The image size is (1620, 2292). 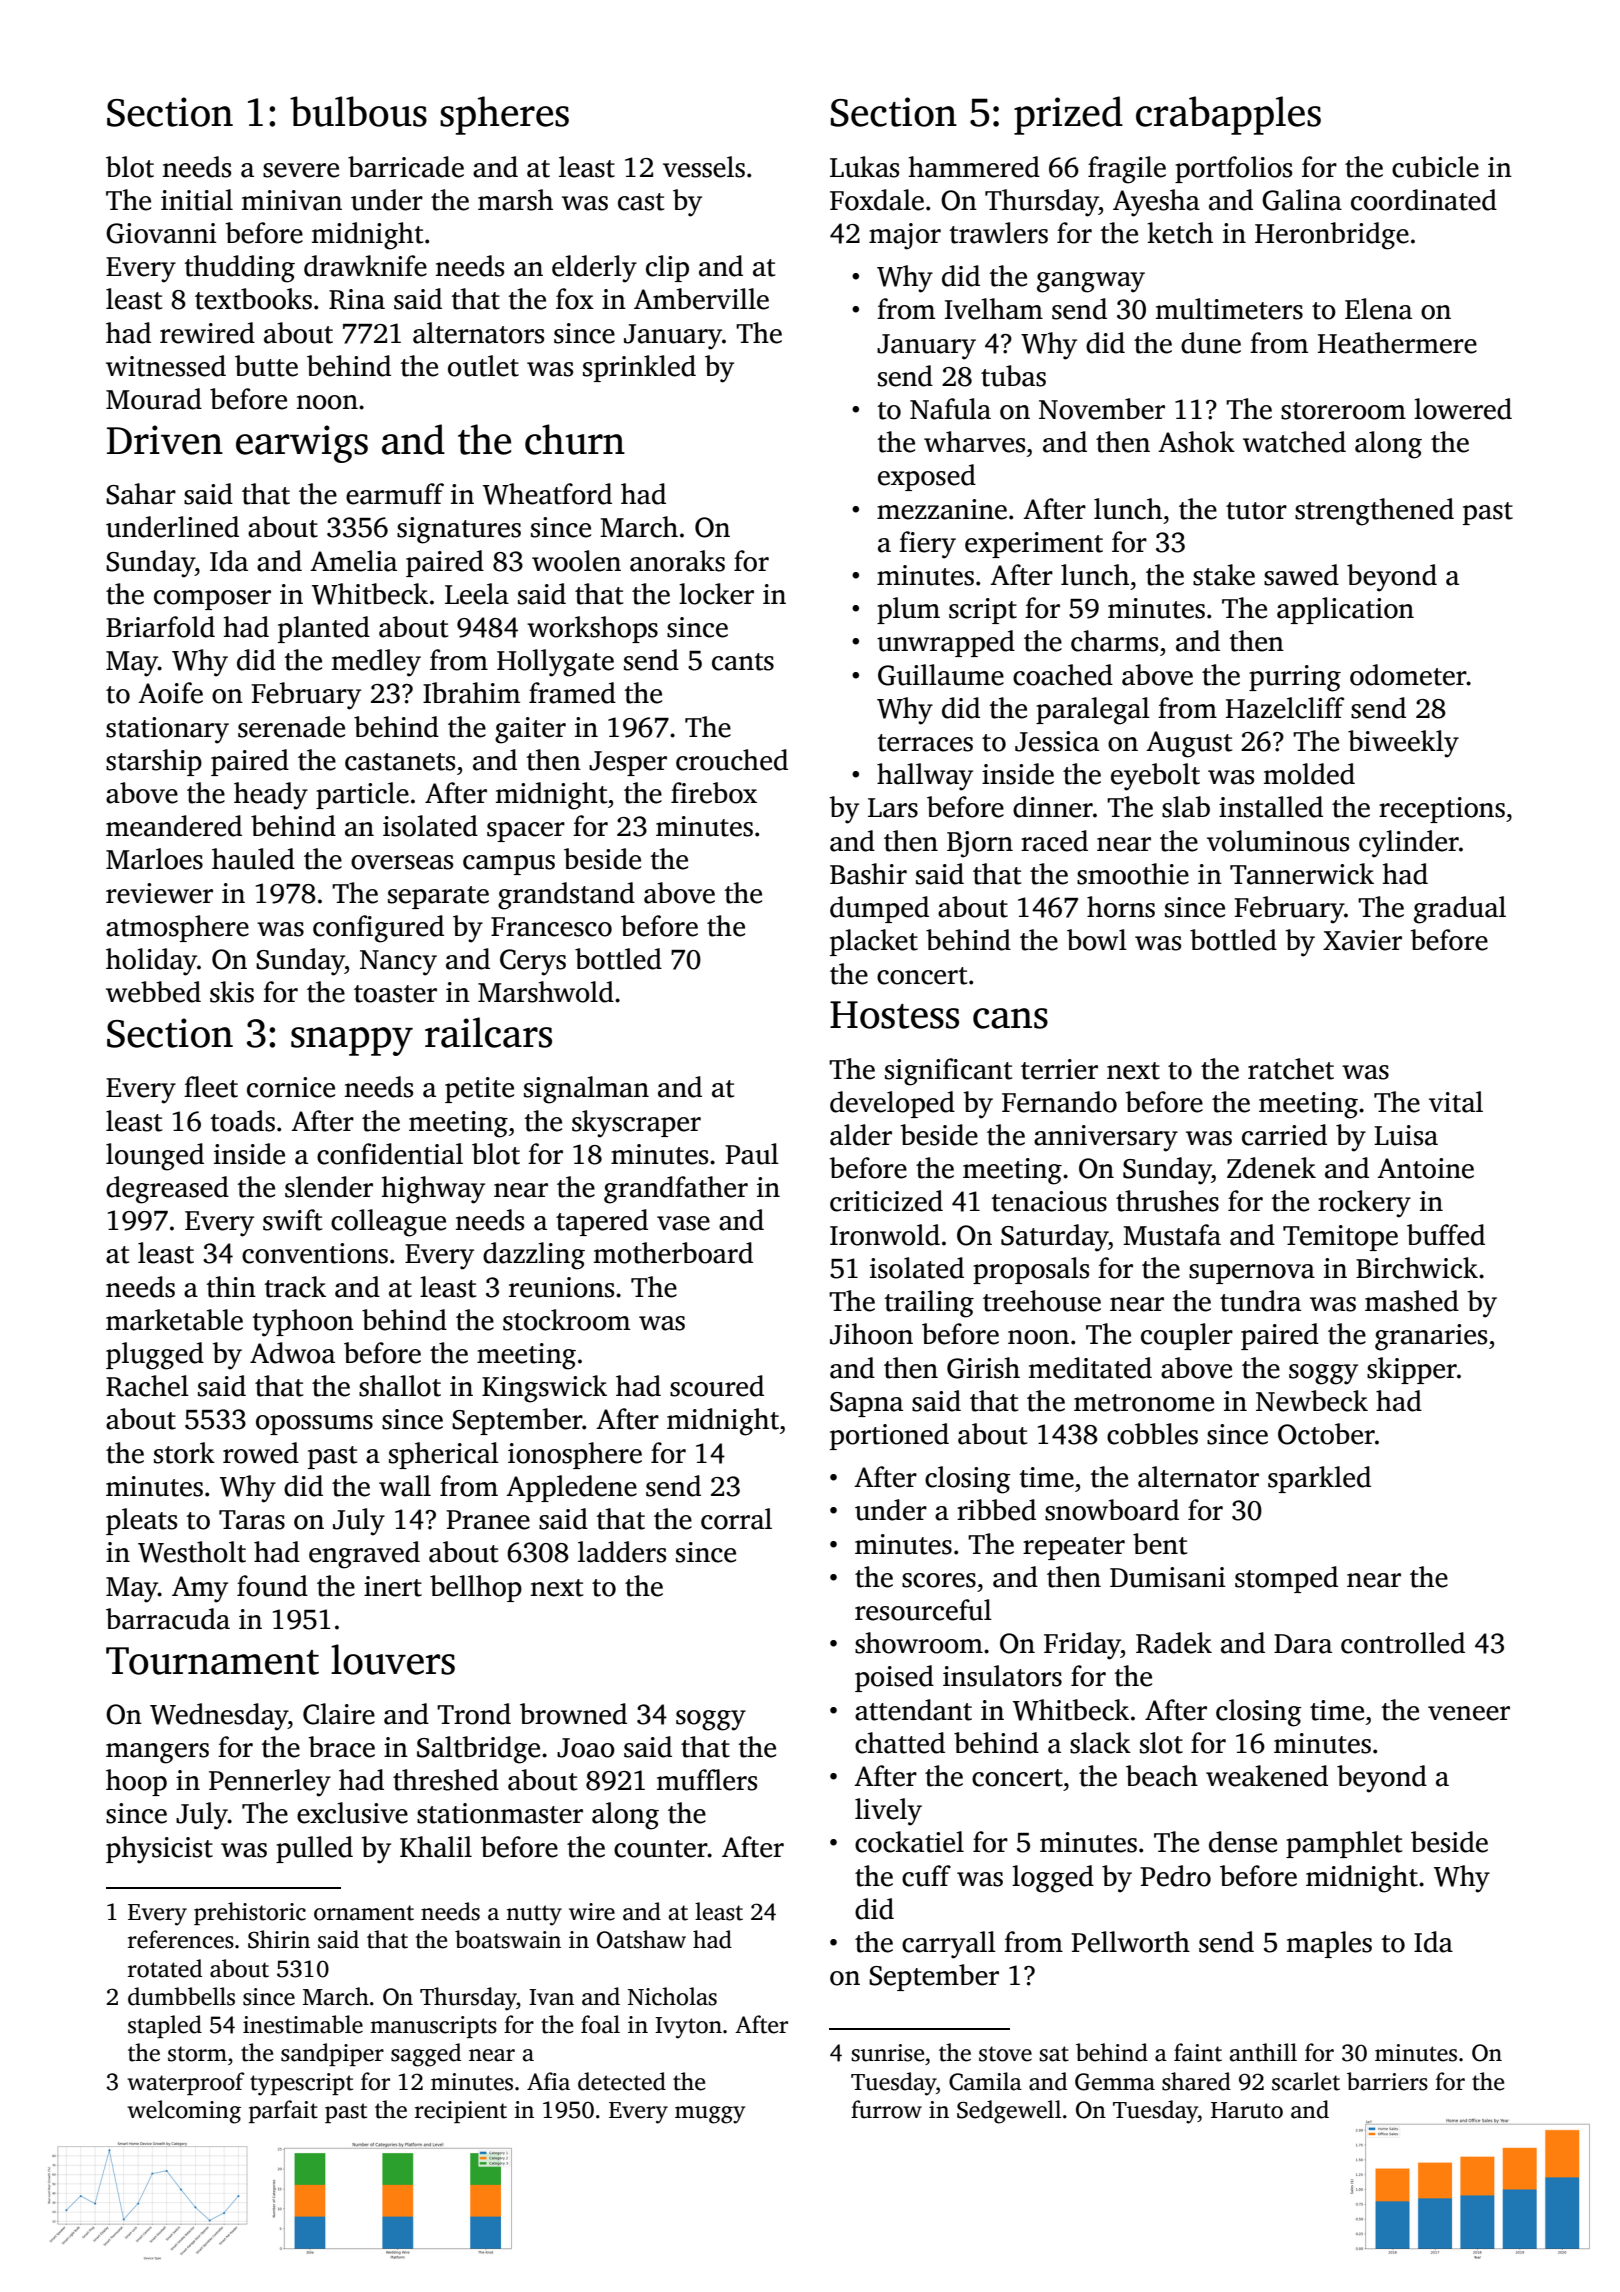 What do you see at coordinates (736, 1519) in the screenshot?
I see `corral` at bounding box center [736, 1519].
